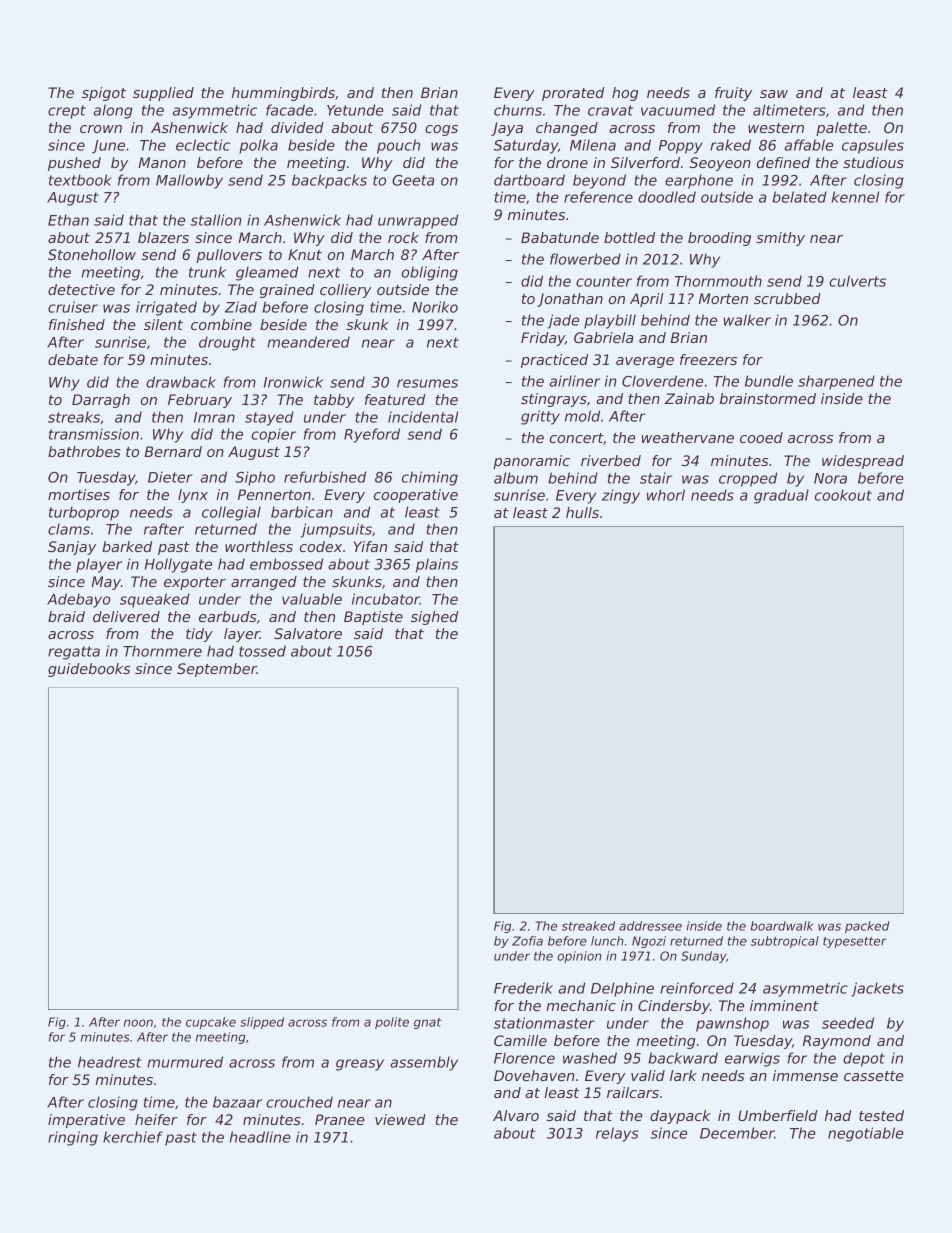 This document has width=952, height=1233. Describe the element at coordinates (434, 618) in the document. I see `sighed` at that location.
